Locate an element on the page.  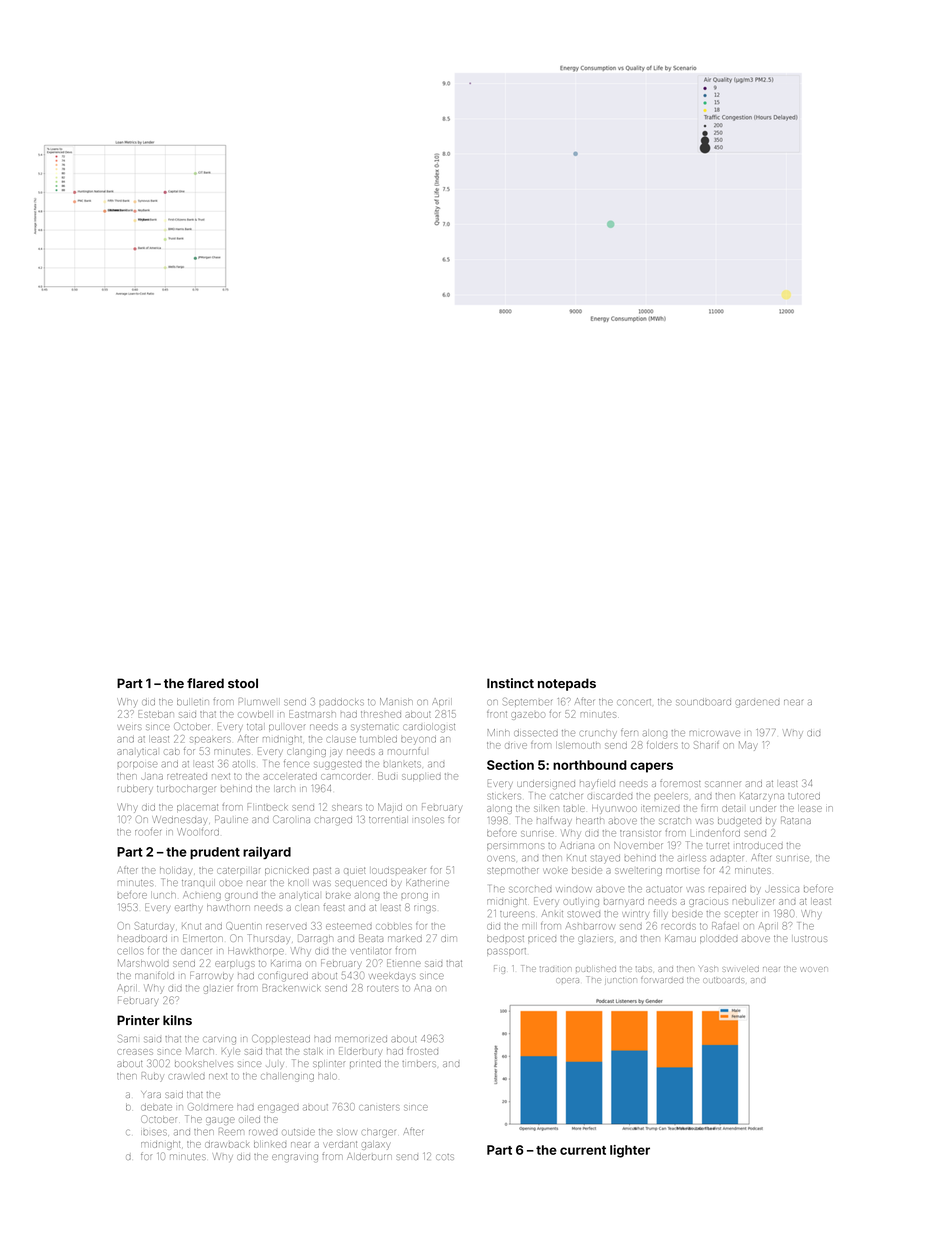
stool is located at coordinates (243, 683).
